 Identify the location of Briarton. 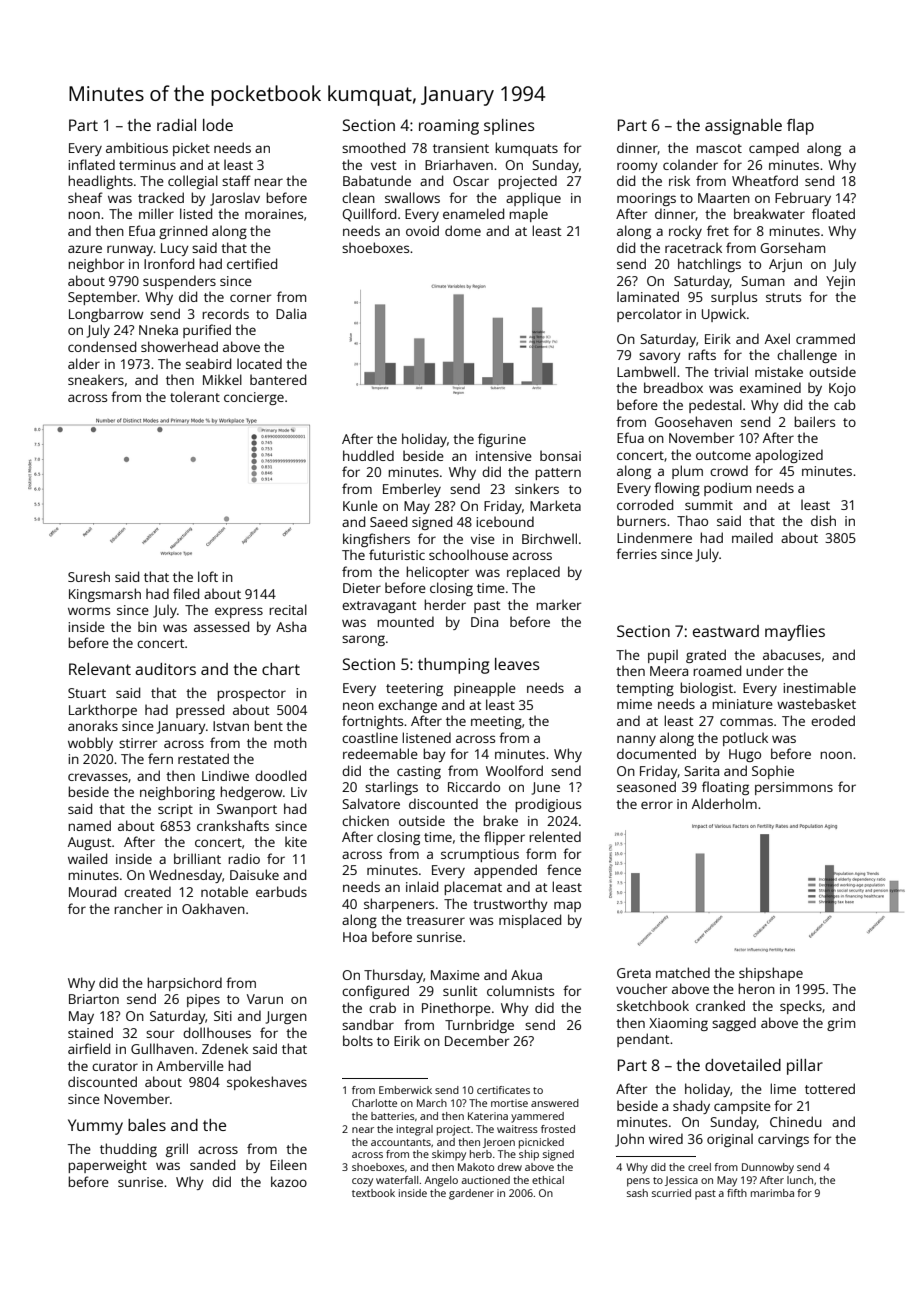
(94, 999).
